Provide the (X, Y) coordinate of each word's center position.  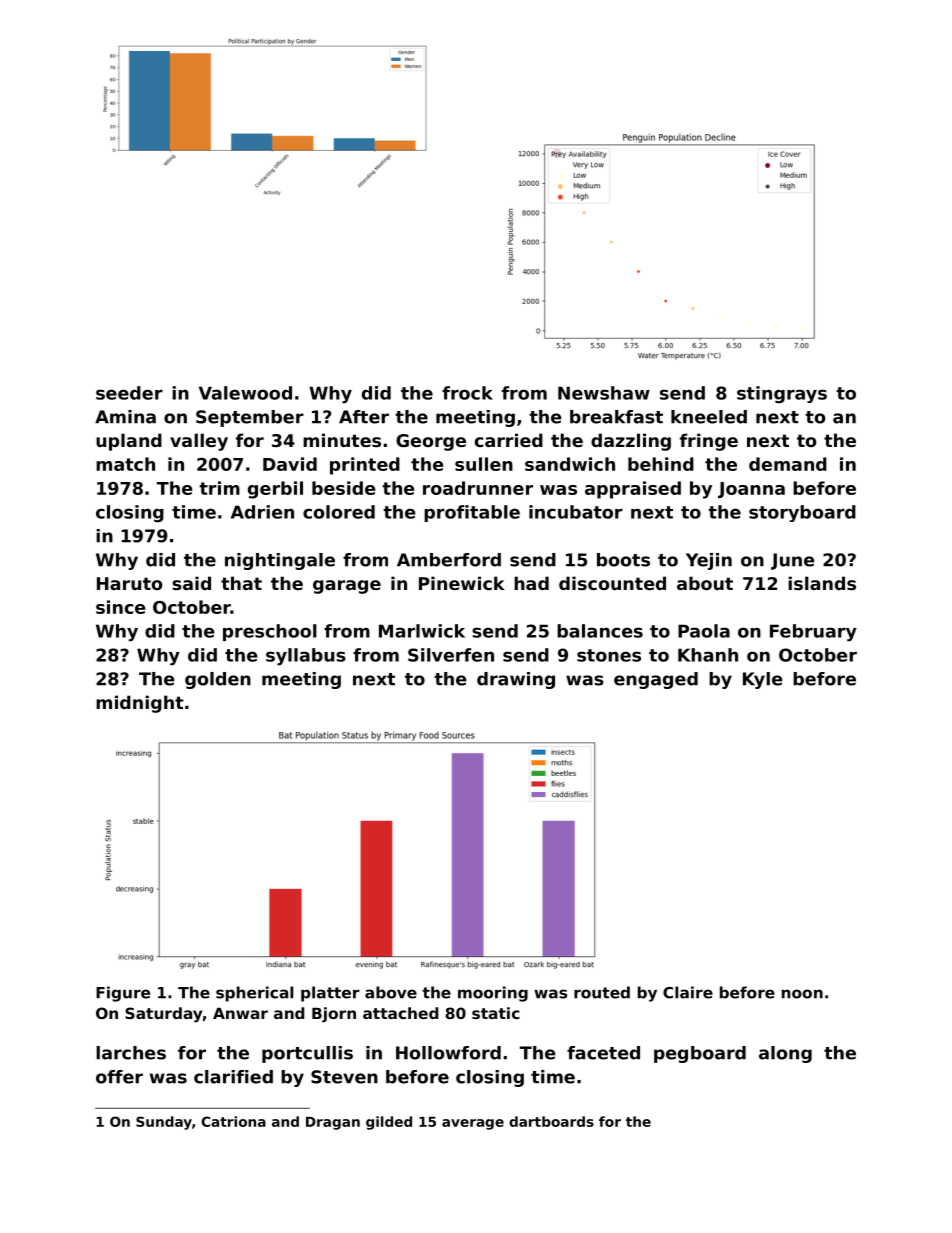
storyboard (802, 513)
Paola (704, 631)
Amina (125, 417)
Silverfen (451, 655)
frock (467, 393)
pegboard (700, 1054)
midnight (139, 704)
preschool (270, 632)
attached (400, 1013)
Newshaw (604, 393)
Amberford (449, 560)
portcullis (307, 1054)
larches (131, 1053)
